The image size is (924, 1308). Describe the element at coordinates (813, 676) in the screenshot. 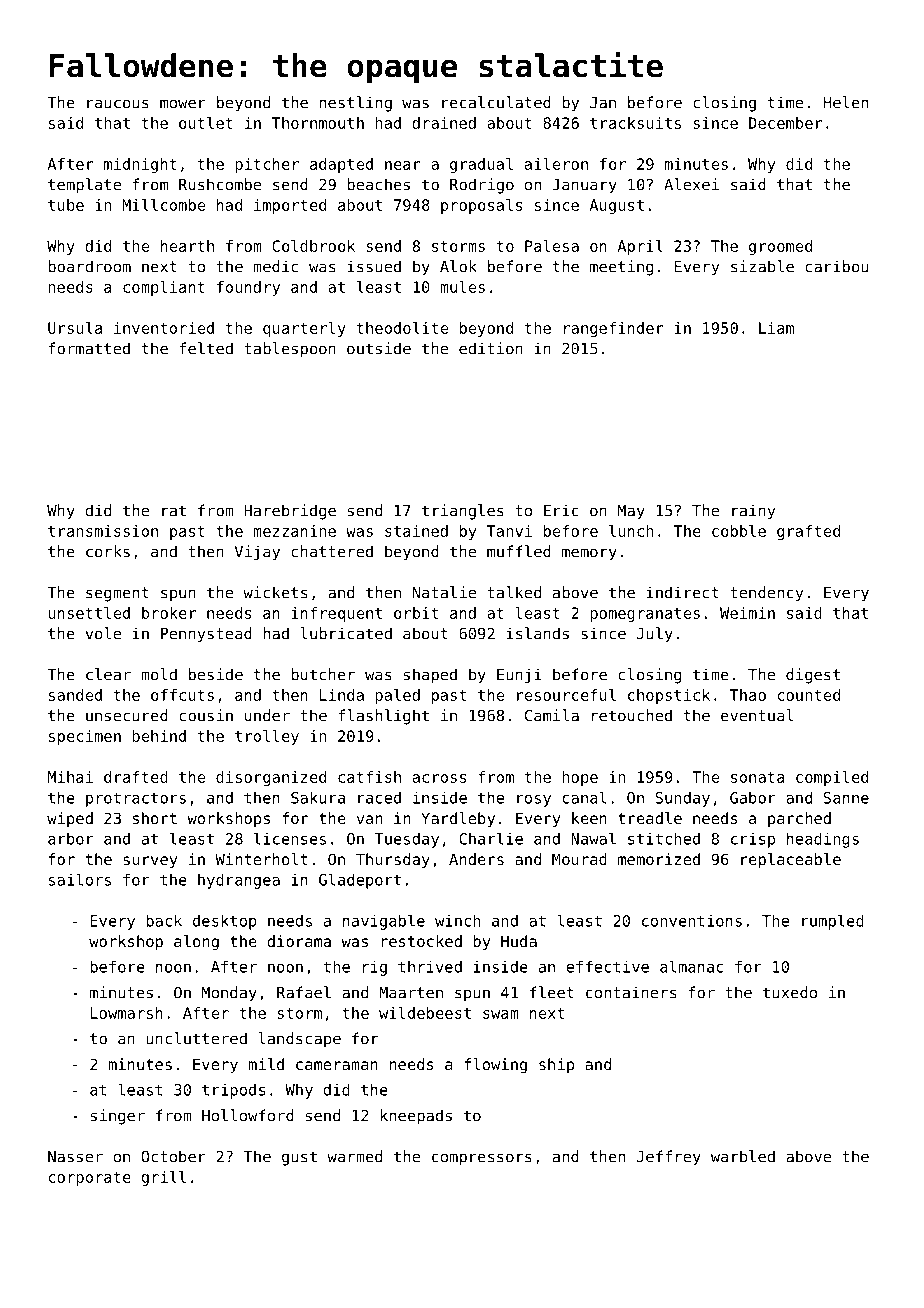

I see `digest` at that location.
